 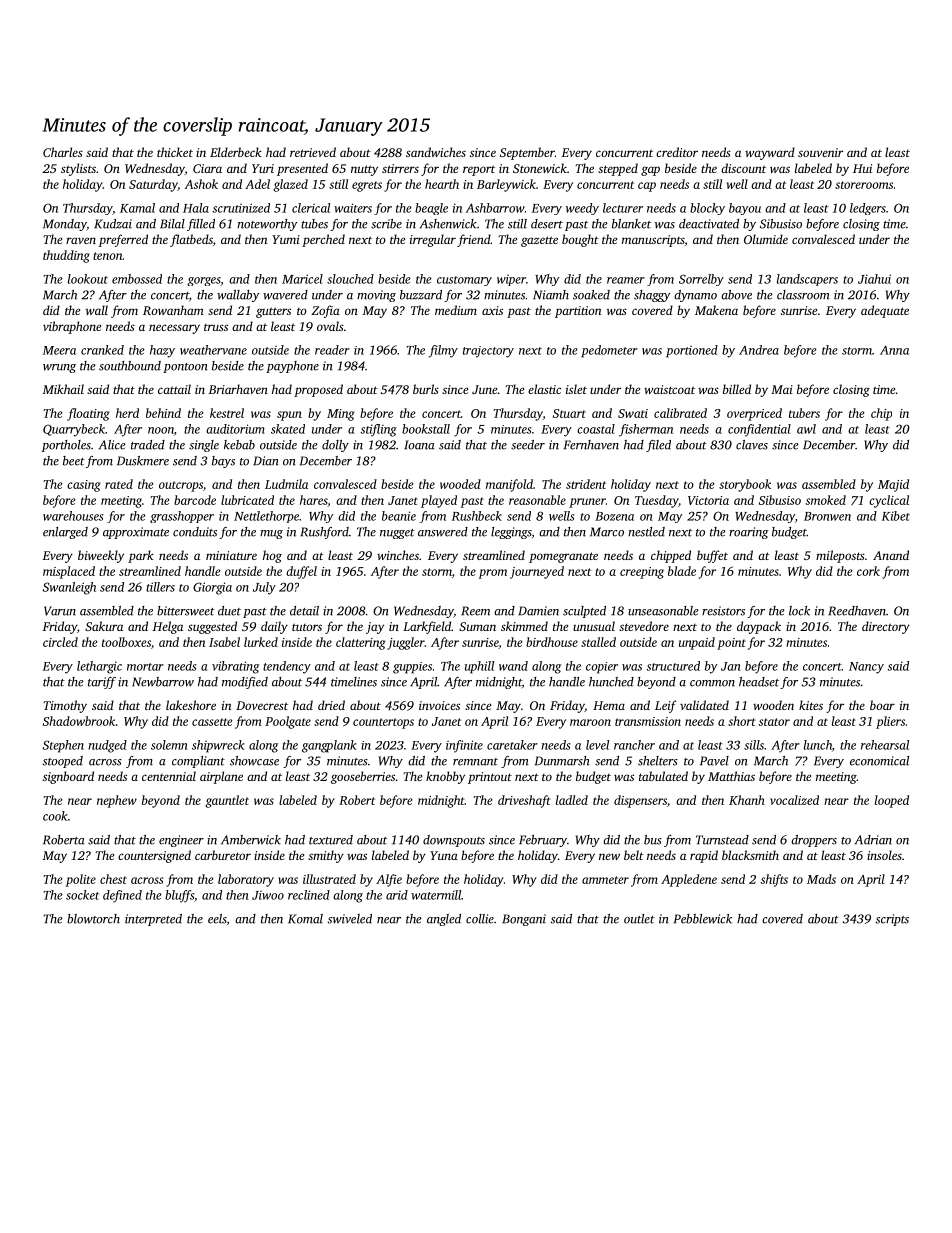 I want to click on souvenir, so click(x=820, y=152).
